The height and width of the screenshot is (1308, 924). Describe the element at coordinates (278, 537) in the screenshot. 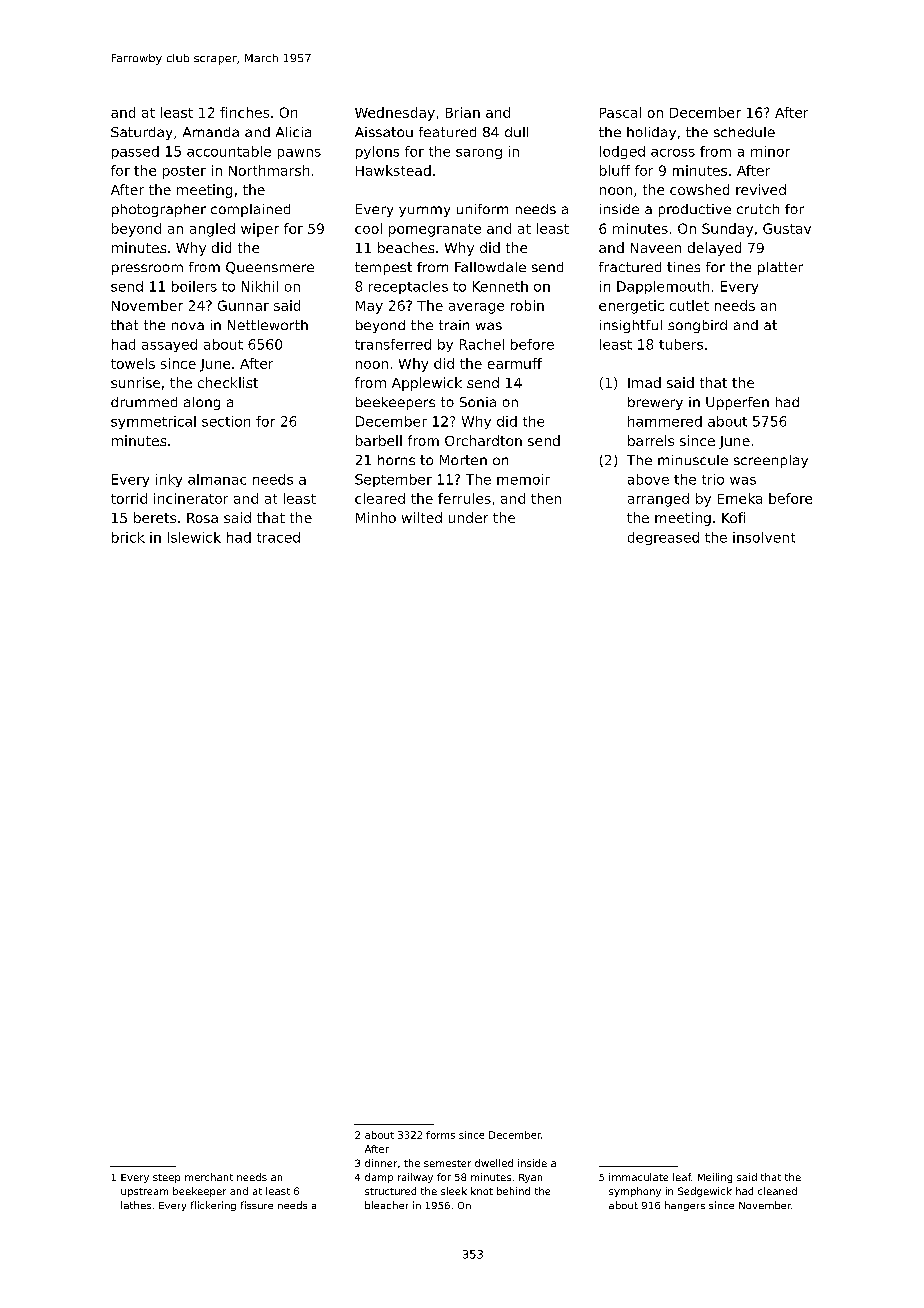

I see `traced` at that location.
